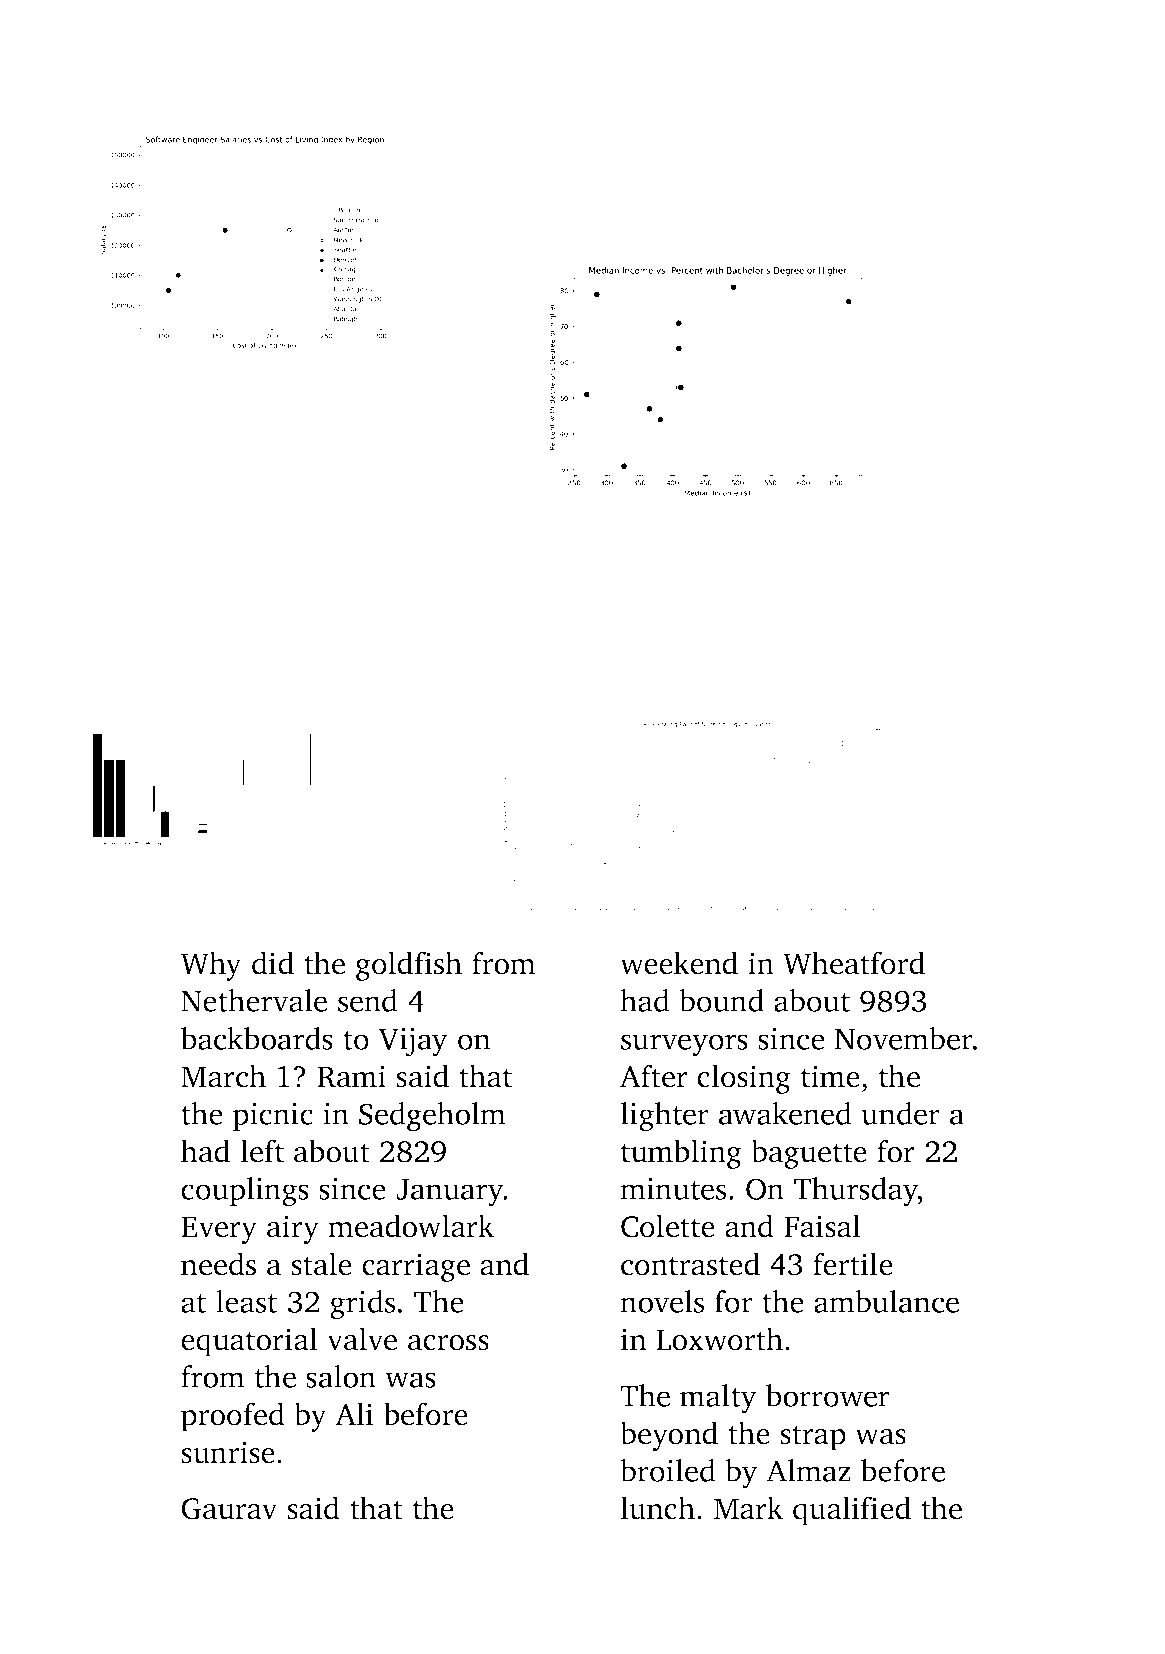  Describe the element at coordinates (229, 1509) in the screenshot. I see `Gaurav` at that location.
